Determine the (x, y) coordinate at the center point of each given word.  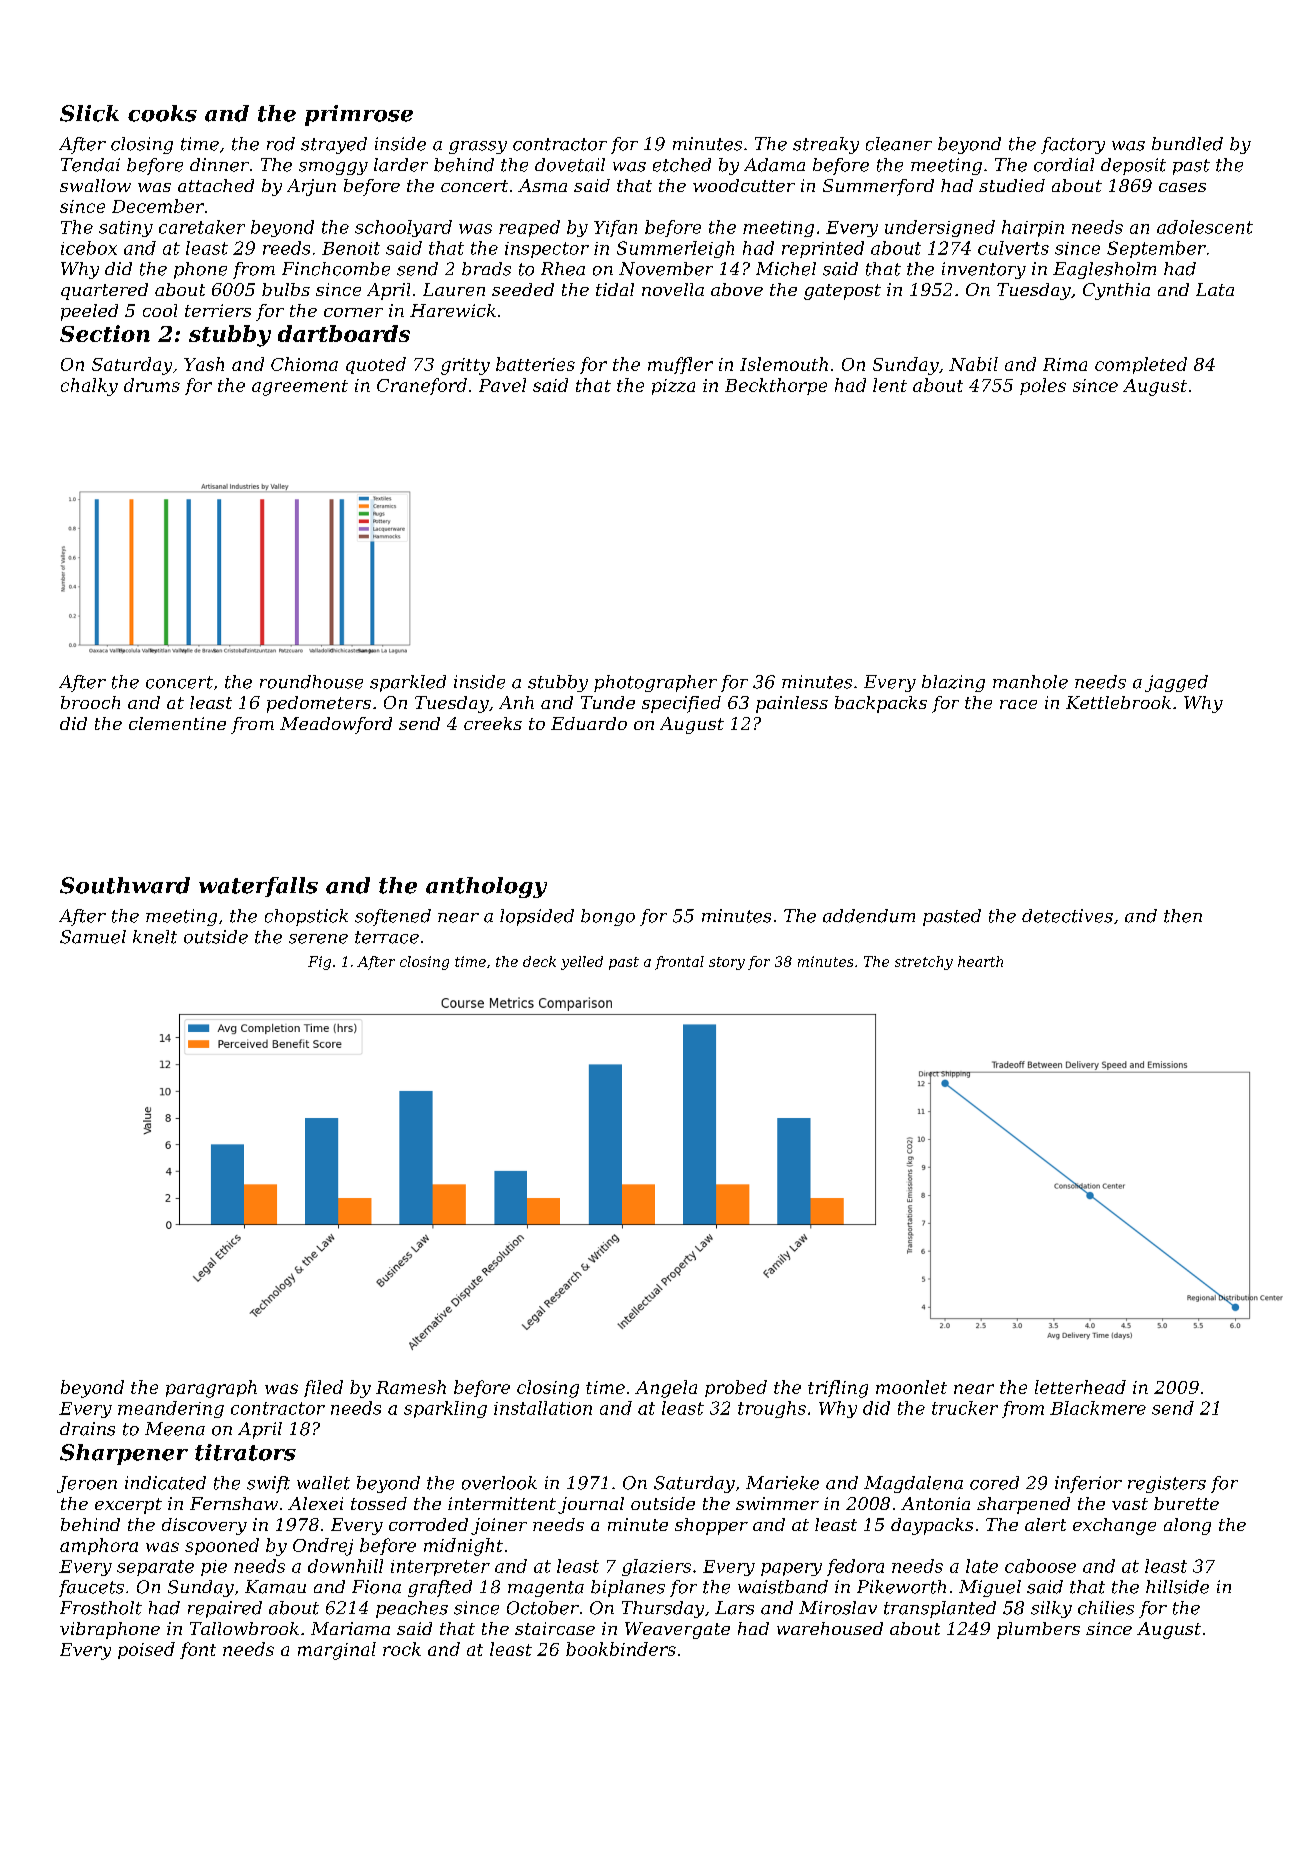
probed (736, 1388)
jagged (1176, 683)
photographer (655, 683)
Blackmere (1098, 1408)
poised (146, 1650)
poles (1043, 386)
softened (393, 917)
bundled (1187, 144)
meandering (171, 1409)
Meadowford (336, 725)
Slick (89, 113)
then (1183, 916)
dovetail (570, 165)
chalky (89, 387)
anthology (486, 887)
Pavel (502, 385)
